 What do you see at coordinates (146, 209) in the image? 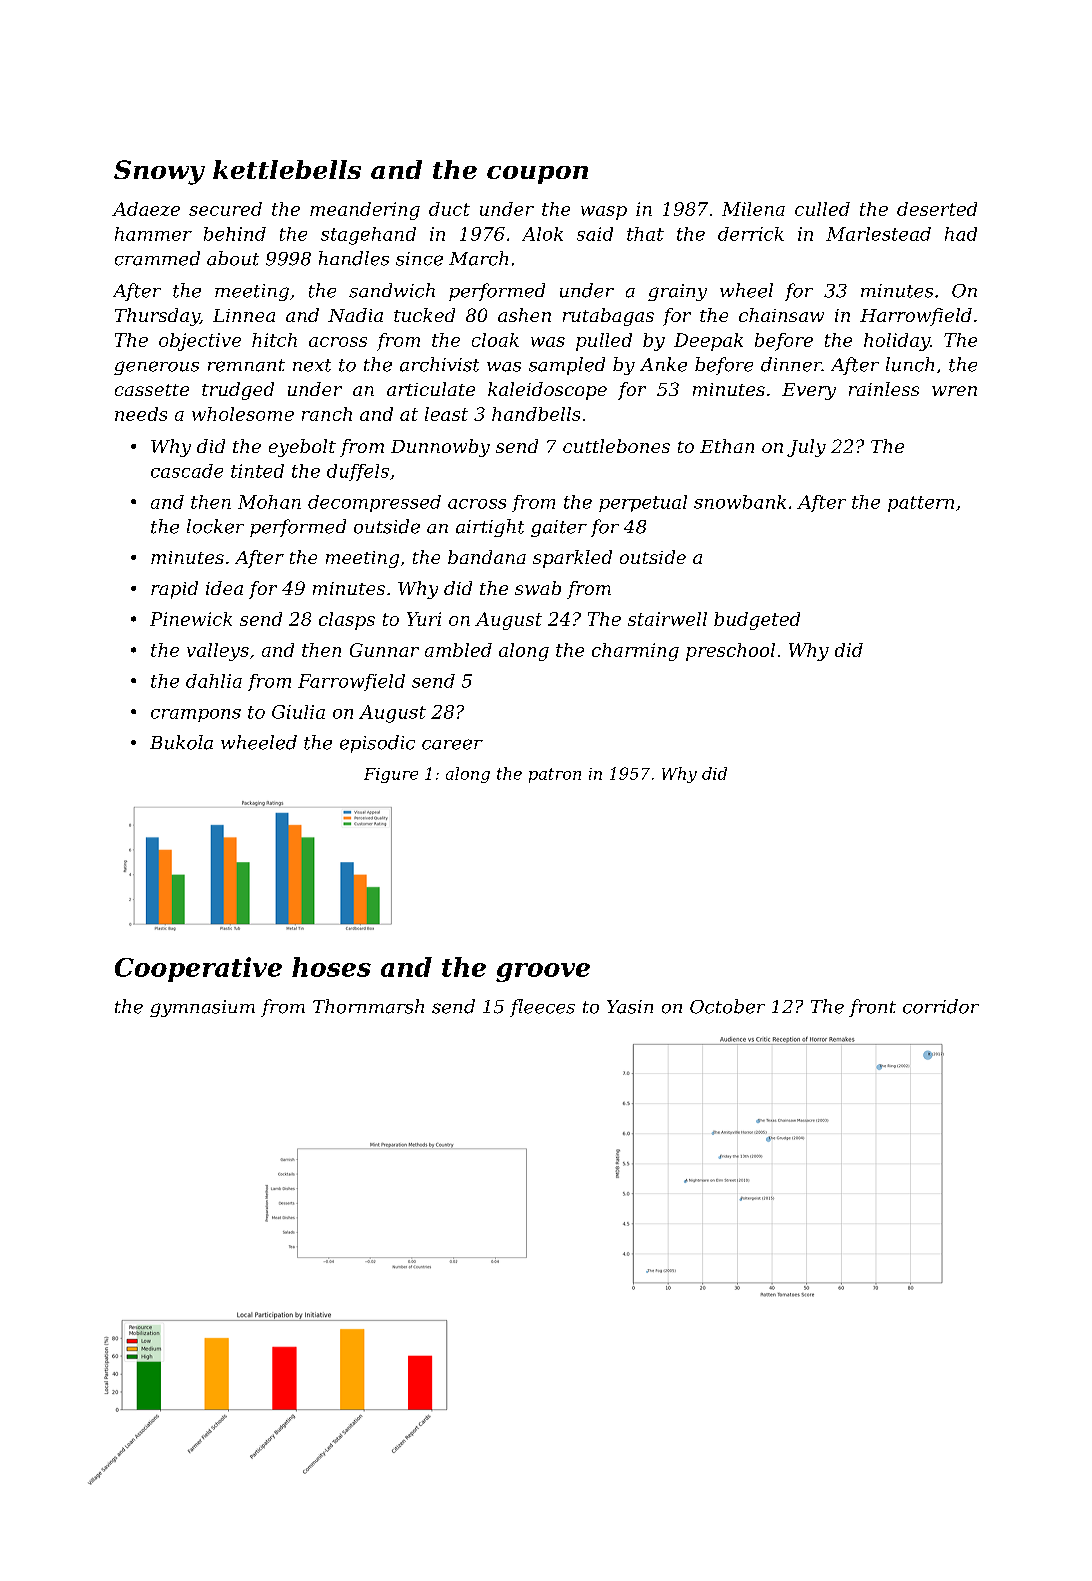
I see `Adaeze` at bounding box center [146, 209].
